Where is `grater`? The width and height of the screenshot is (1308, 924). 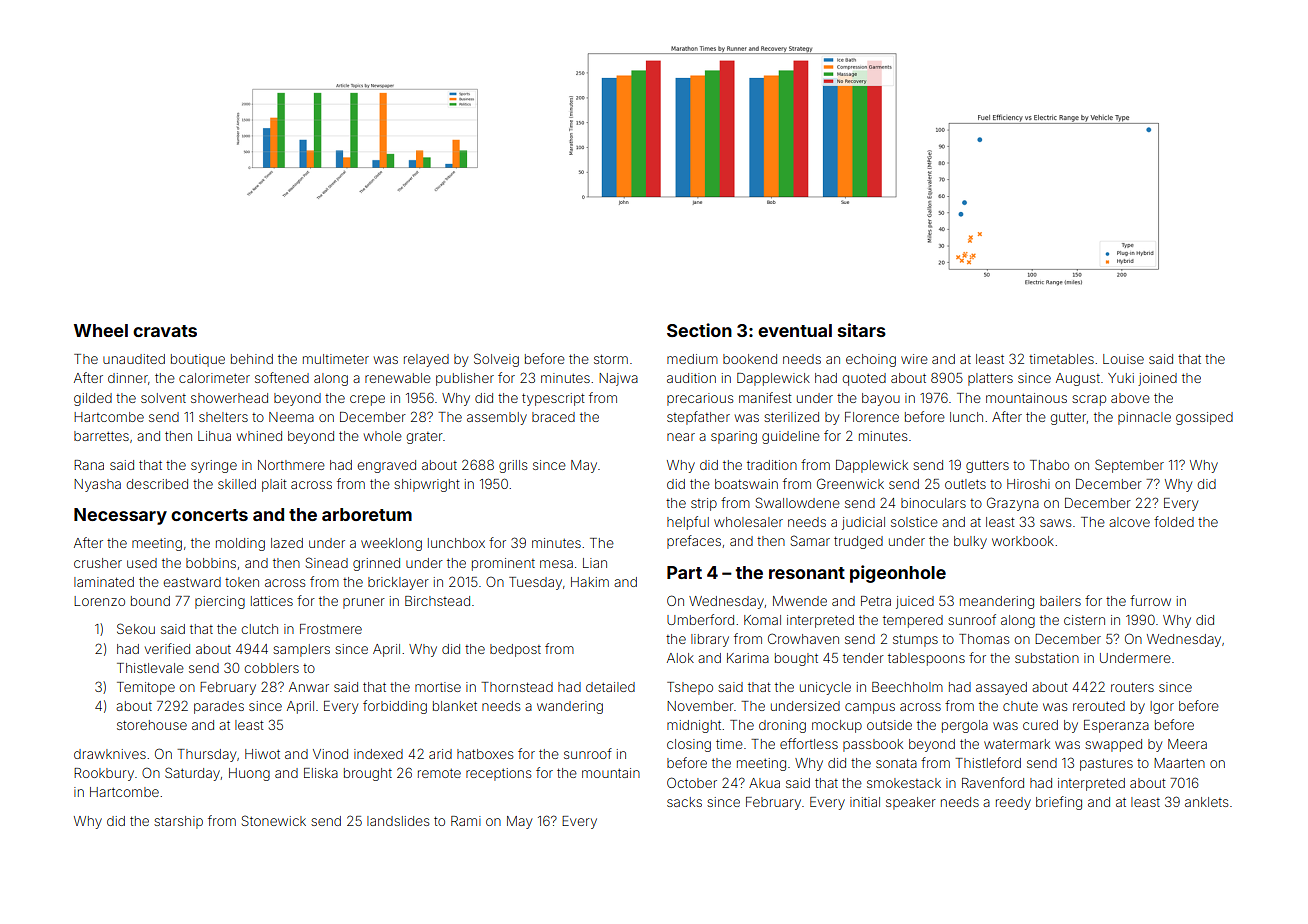
grater is located at coordinates (425, 438).
